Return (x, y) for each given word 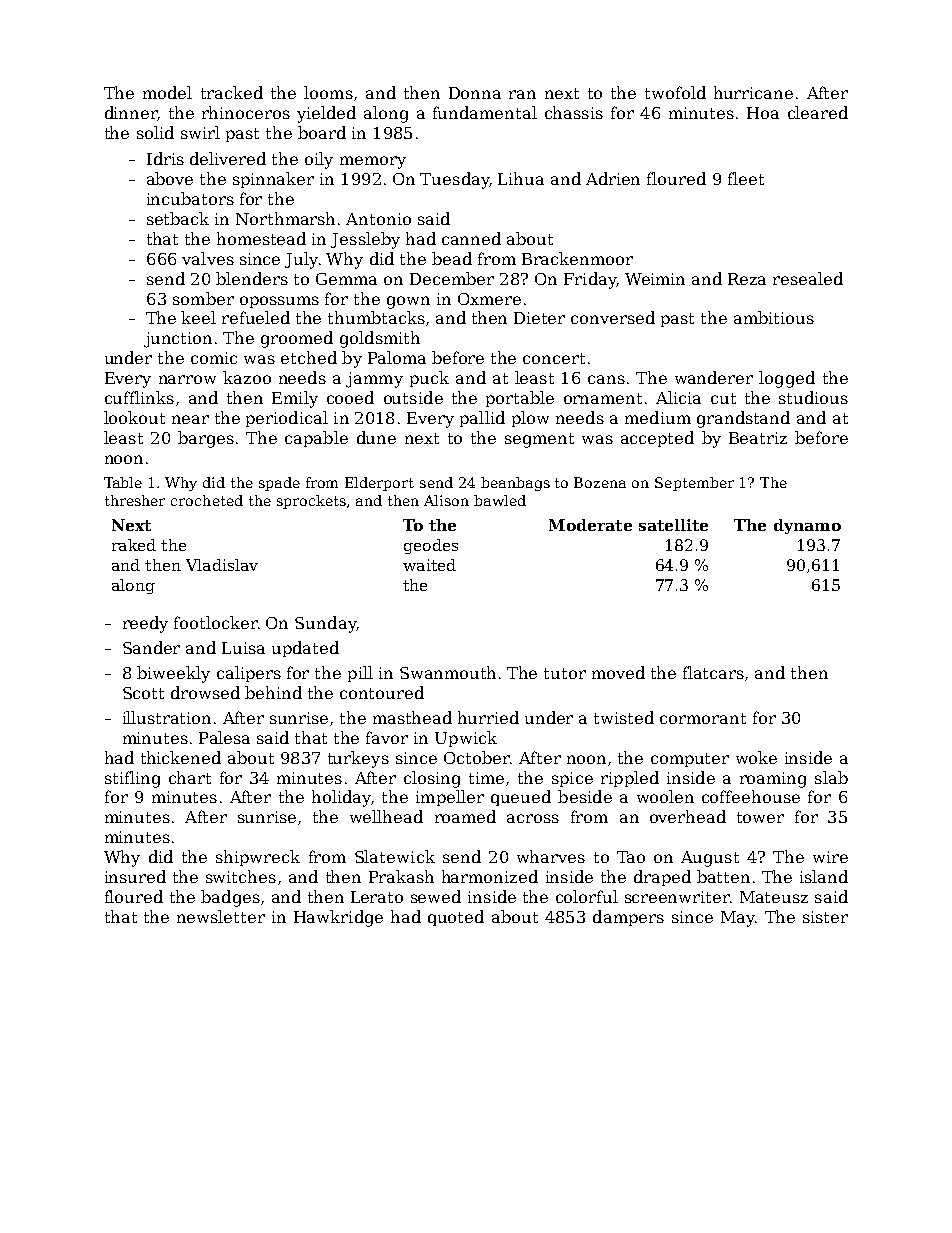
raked (134, 545)
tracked (232, 92)
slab (831, 777)
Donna (475, 93)
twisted (624, 717)
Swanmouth (448, 672)
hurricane (753, 92)
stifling (132, 779)
